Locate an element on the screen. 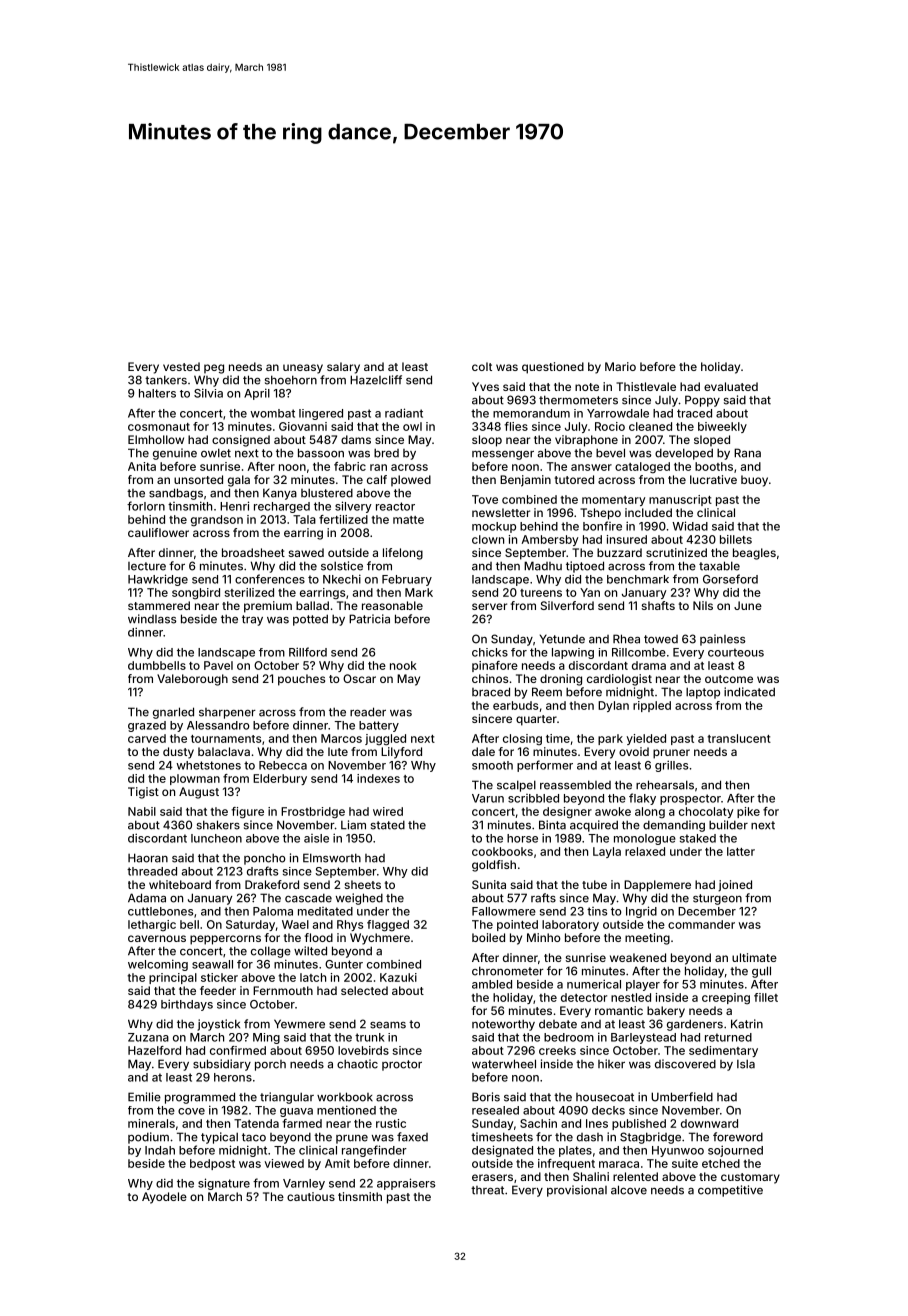 The image size is (908, 1316). provisional is located at coordinates (577, 1191).
